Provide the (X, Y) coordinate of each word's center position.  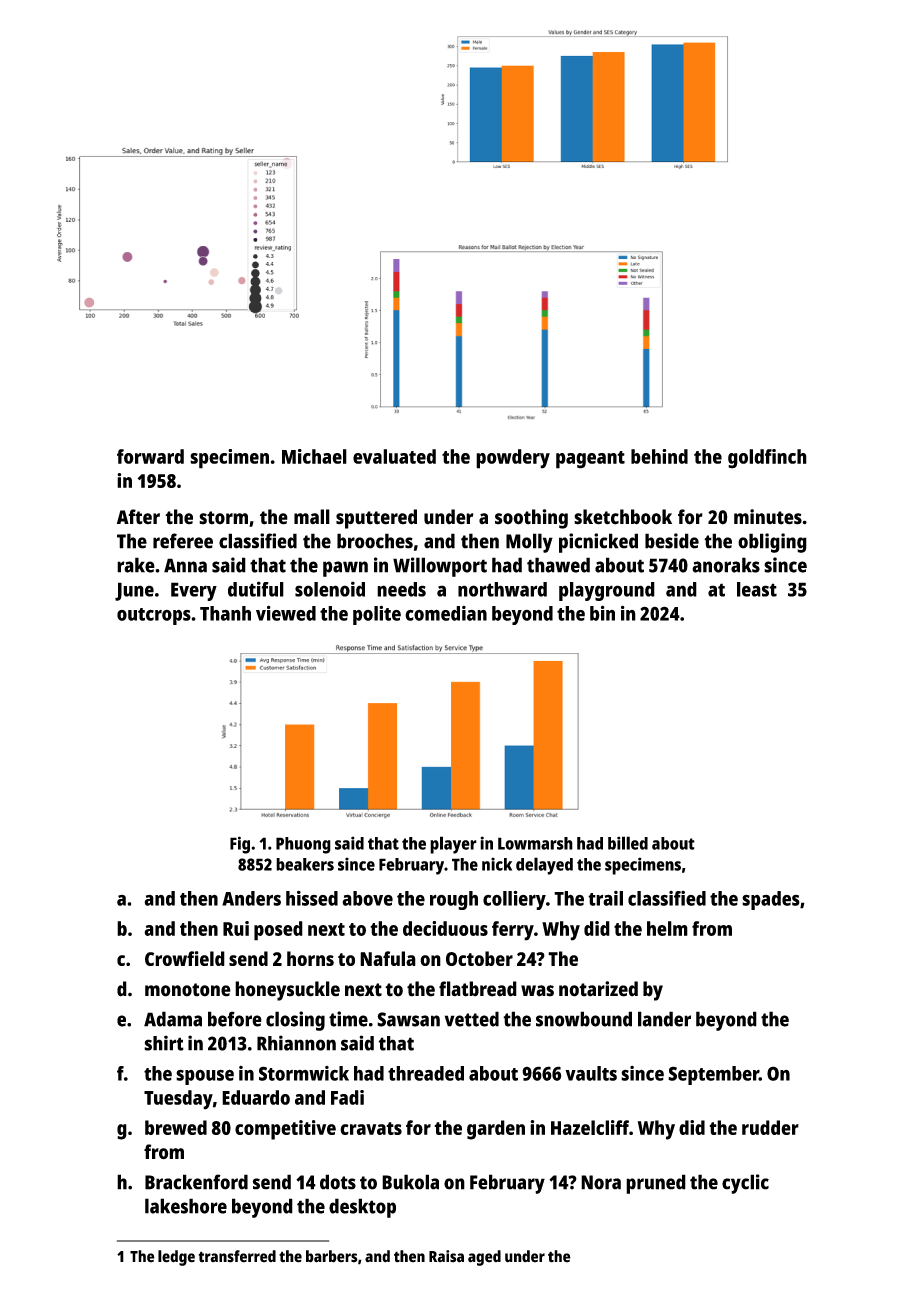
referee (183, 541)
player (453, 845)
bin (602, 613)
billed (628, 843)
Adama (173, 1019)
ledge (176, 1258)
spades (771, 900)
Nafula (388, 958)
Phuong (303, 845)
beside (672, 541)
